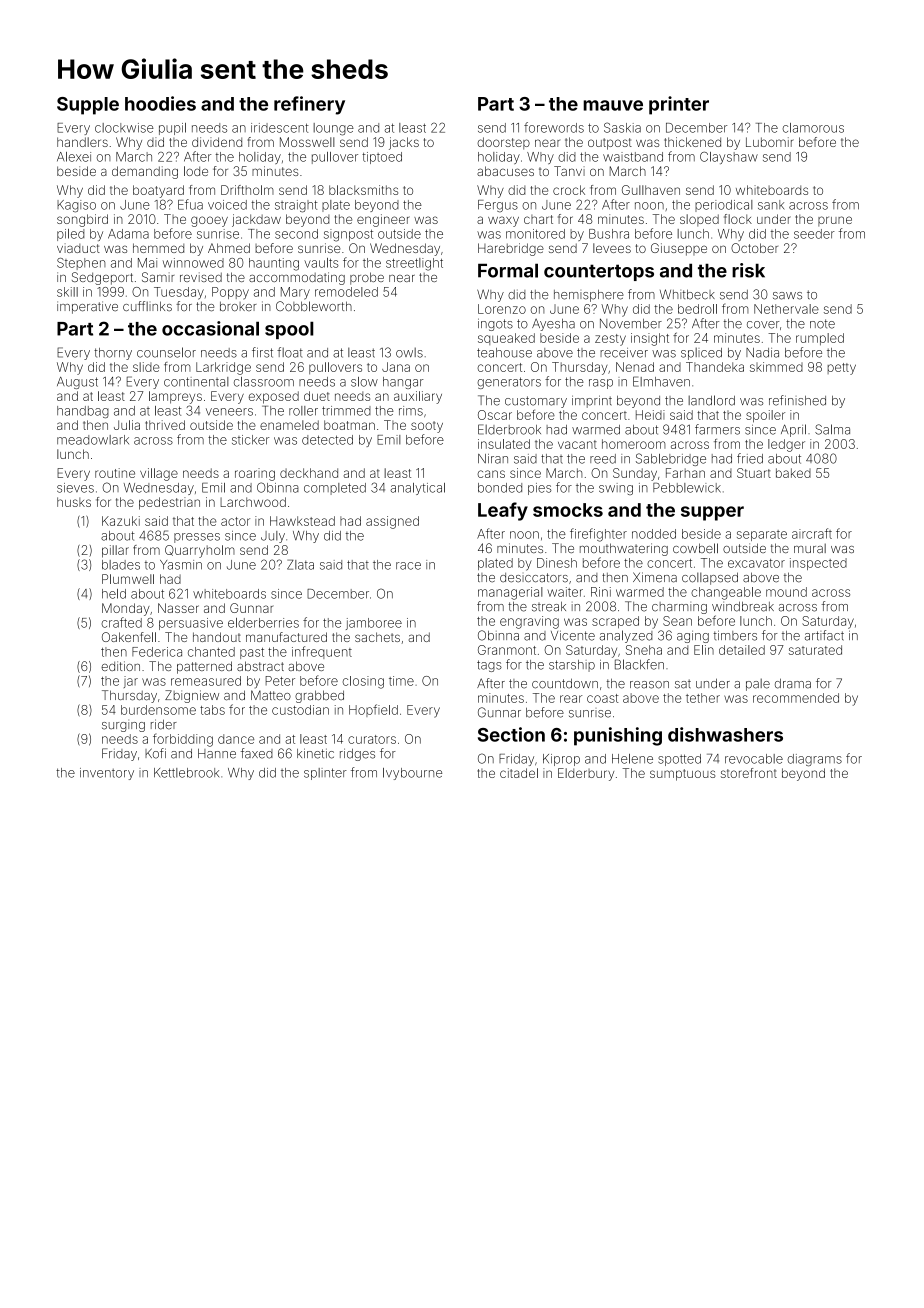 The height and width of the screenshot is (1308, 924). What do you see at coordinates (586, 774) in the screenshot?
I see `Elderbury` at bounding box center [586, 774].
